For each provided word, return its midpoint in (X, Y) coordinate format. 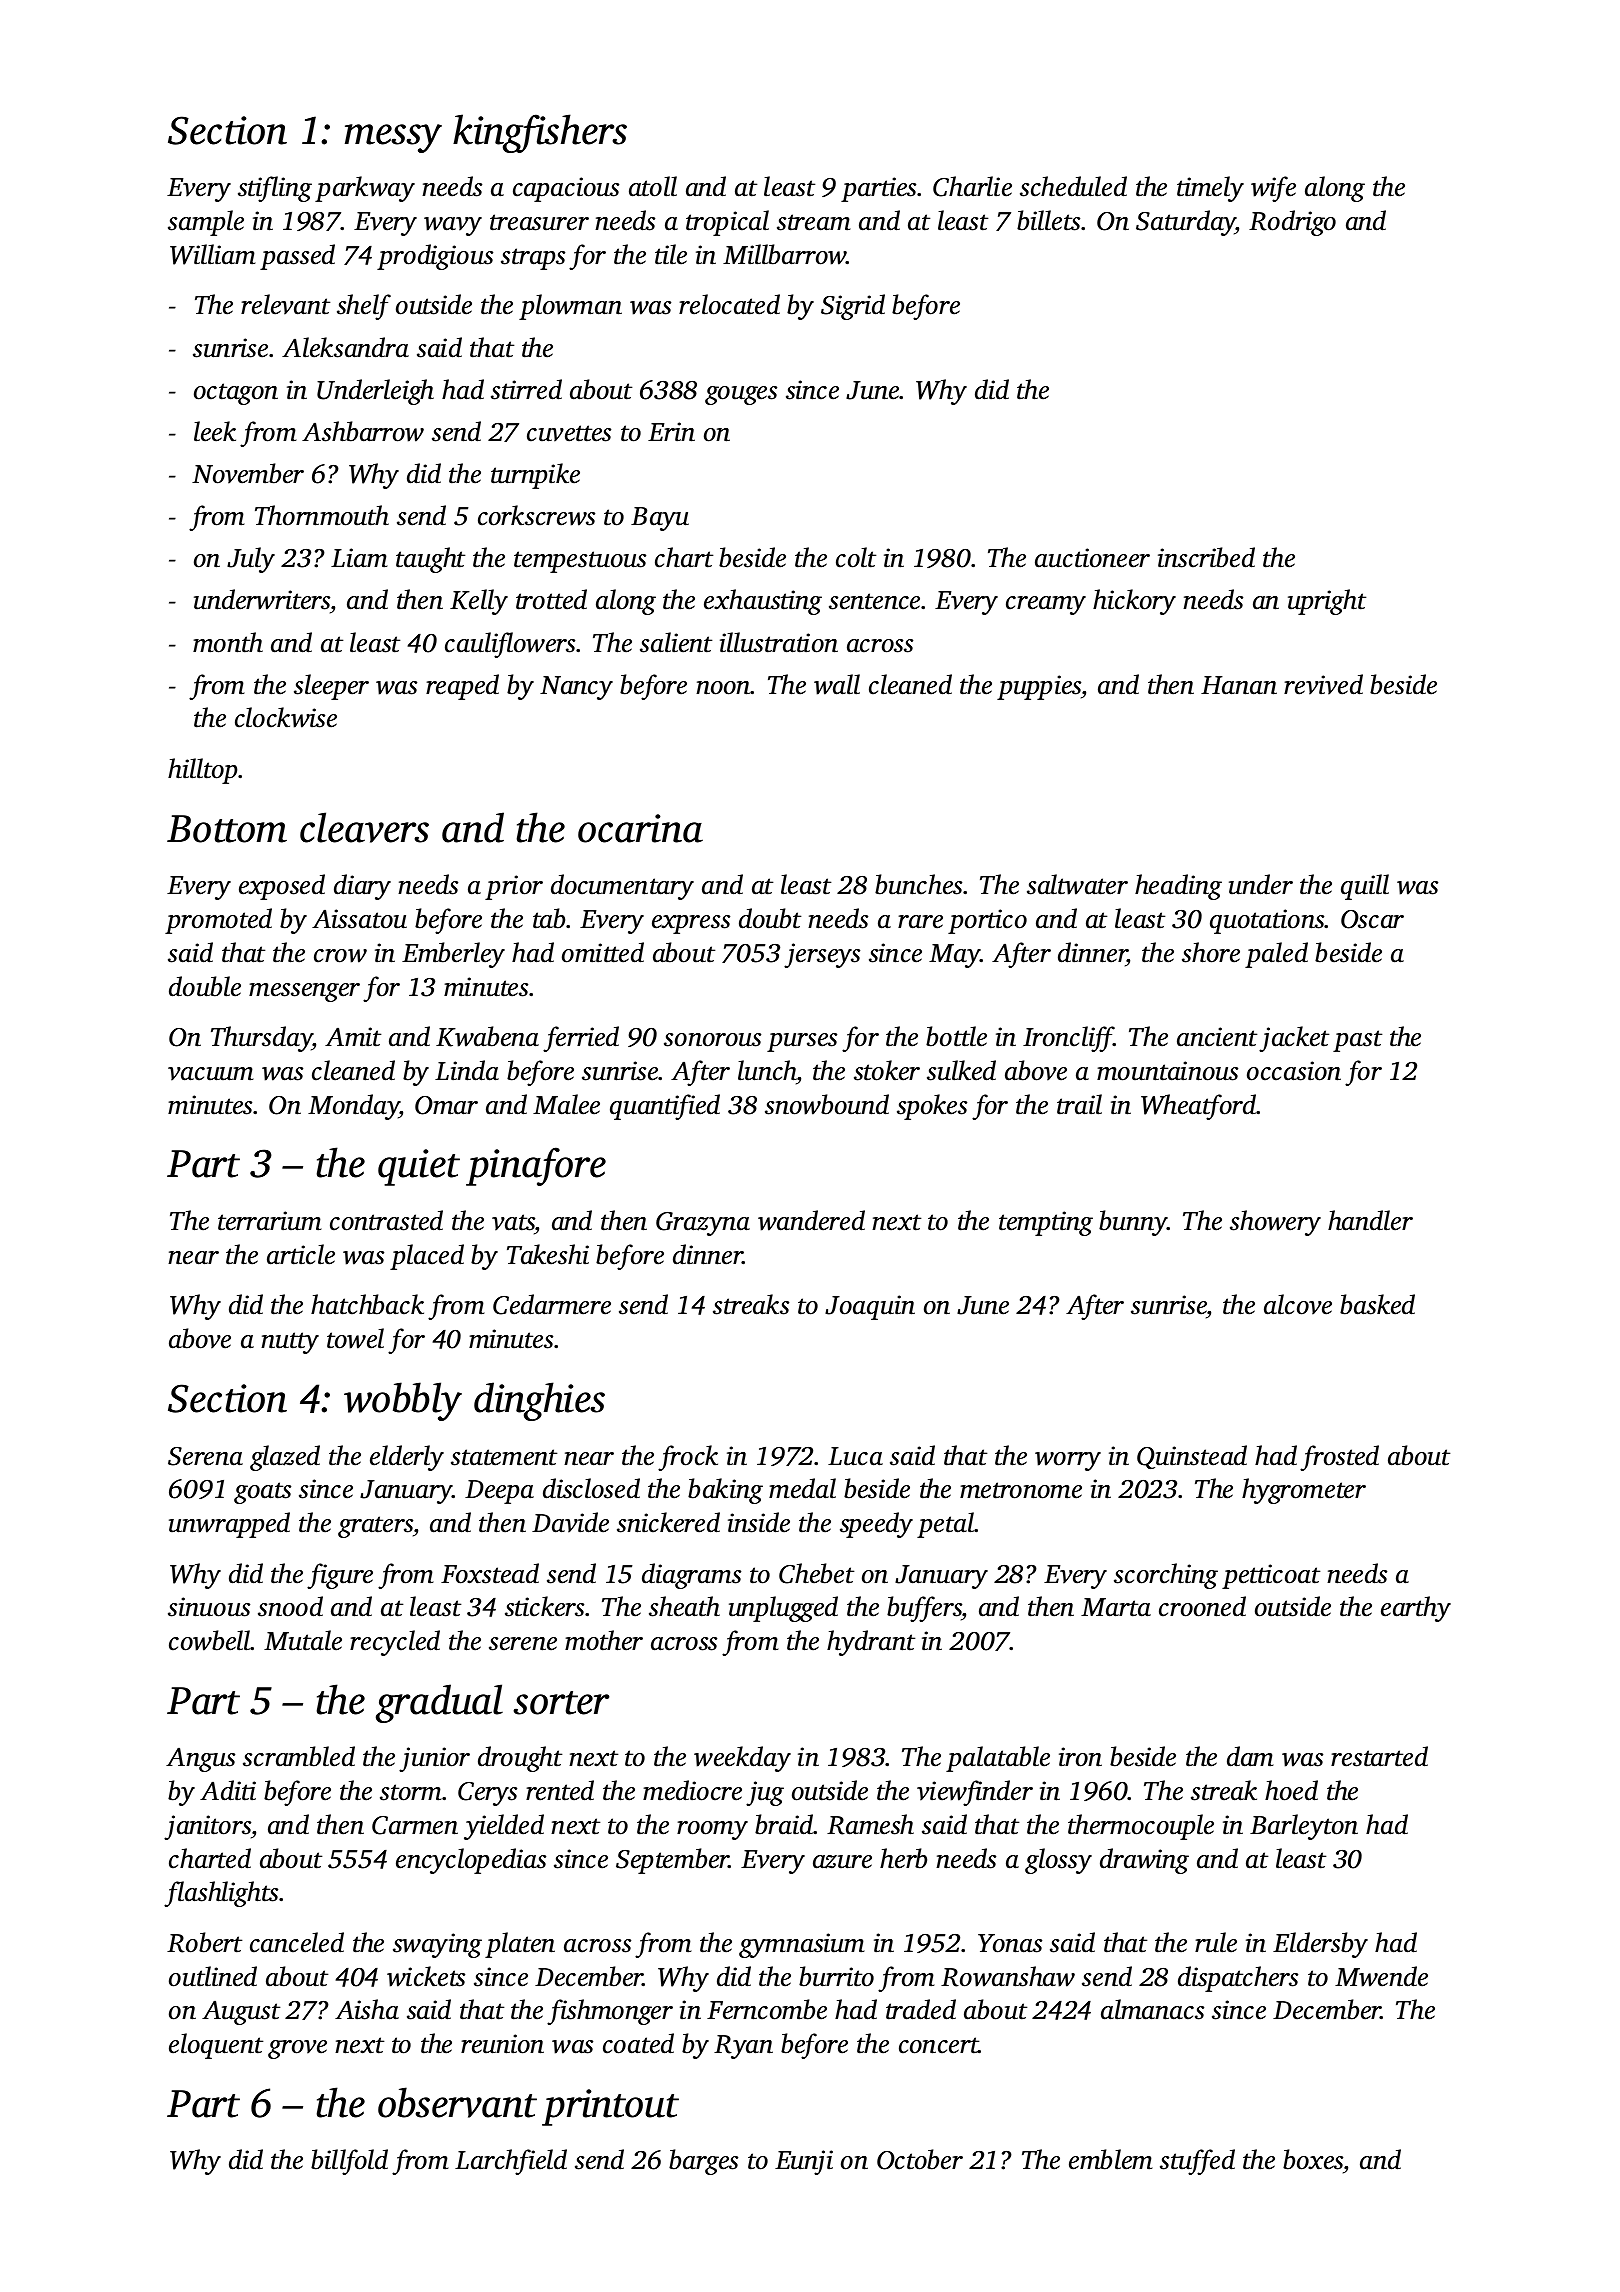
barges (703, 2162)
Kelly (479, 602)
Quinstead (1192, 1457)
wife (1273, 189)
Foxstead (490, 1573)
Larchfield (511, 2162)
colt (856, 557)
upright (1327, 602)
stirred (526, 389)
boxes (1313, 2161)
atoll (653, 186)
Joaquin (870, 1307)
